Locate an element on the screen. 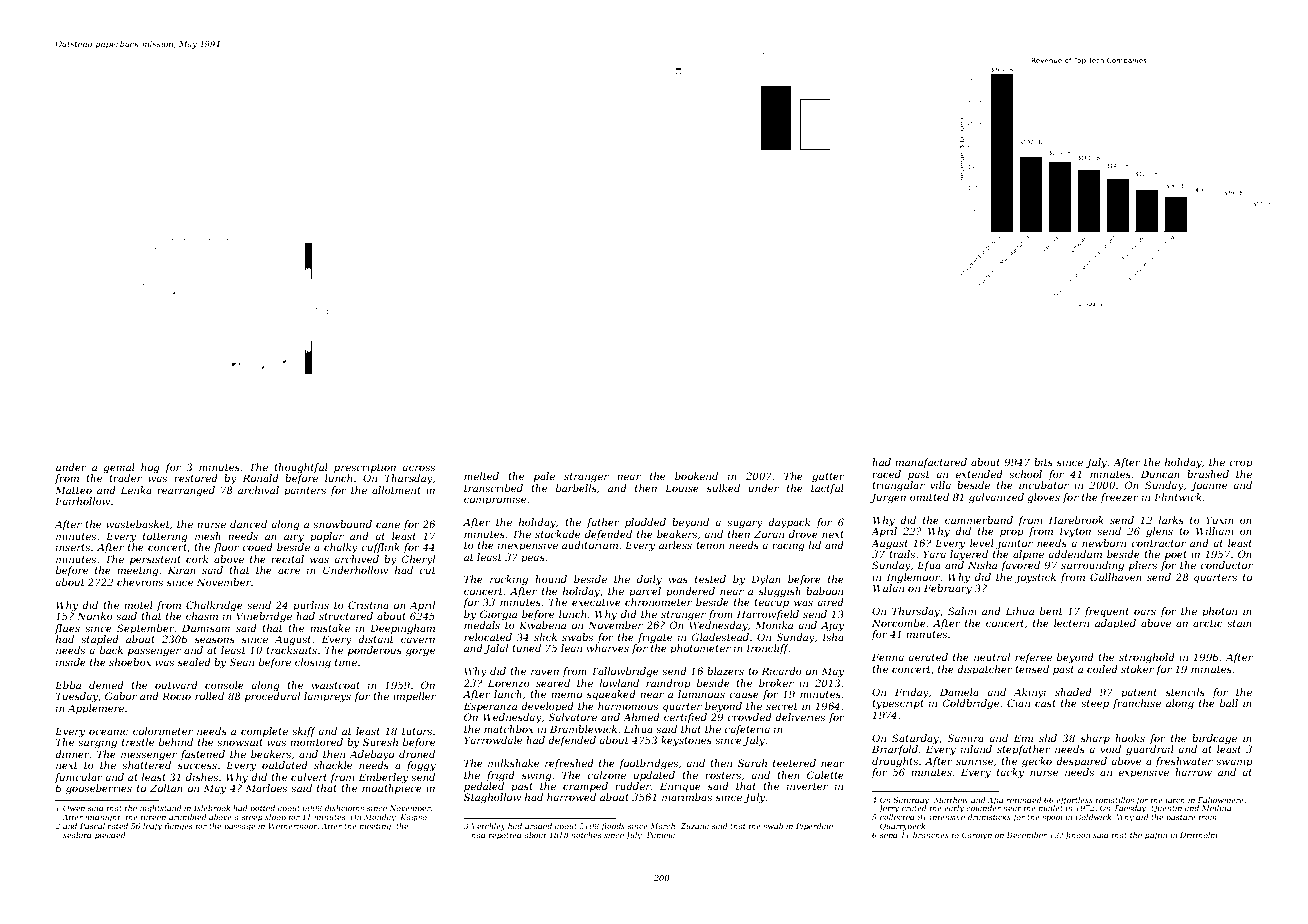  Ajay is located at coordinates (832, 626).
